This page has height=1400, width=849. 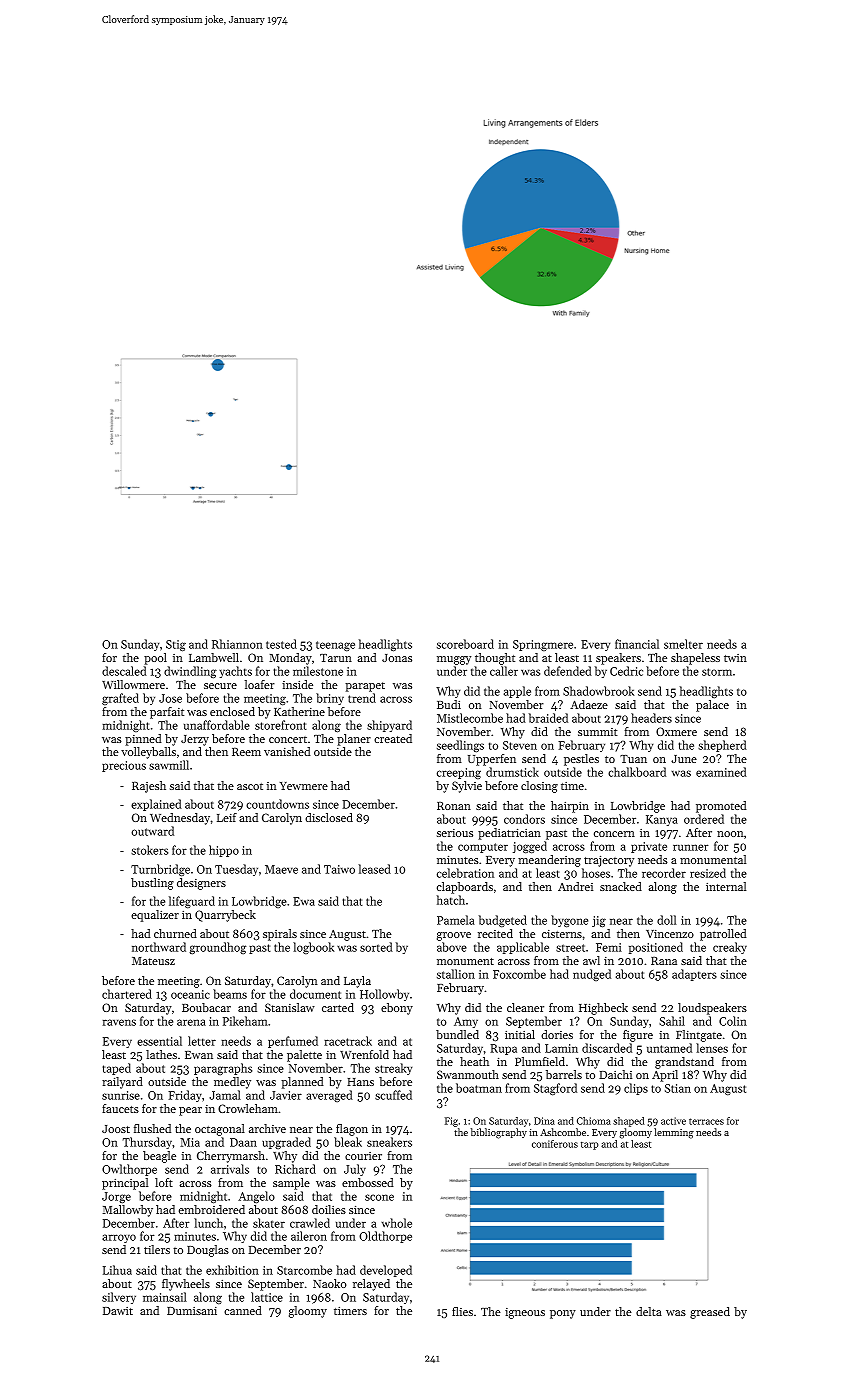 I want to click on stallion, so click(x=456, y=974).
